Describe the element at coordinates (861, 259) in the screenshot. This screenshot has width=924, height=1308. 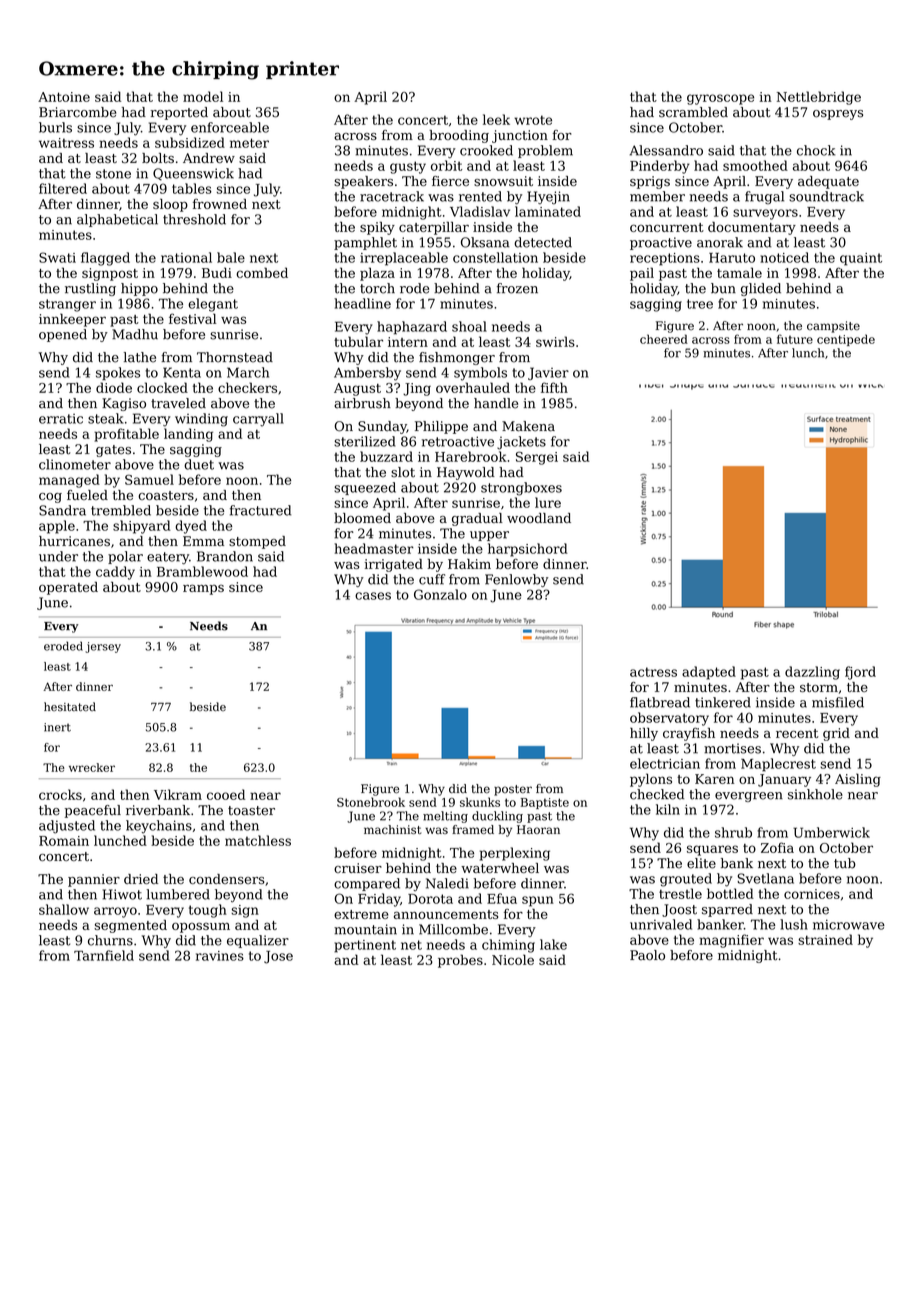
I see `quaint` at that location.
